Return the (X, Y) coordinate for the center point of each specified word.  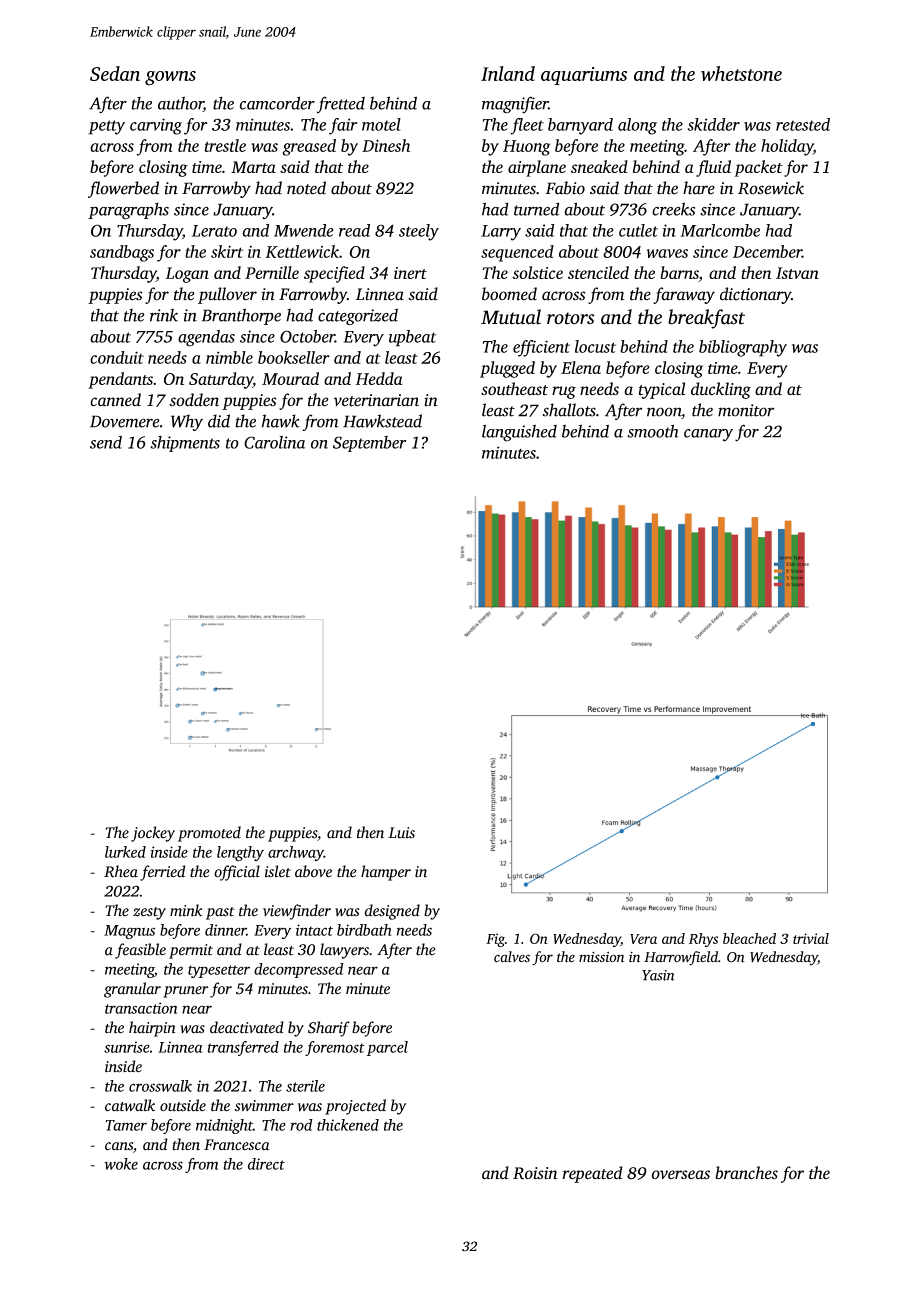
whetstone (741, 73)
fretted (341, 104)
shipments (185, 444)
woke (121, 1164)
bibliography (743, 348)
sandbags (122, 253)
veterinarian (376, 400)
